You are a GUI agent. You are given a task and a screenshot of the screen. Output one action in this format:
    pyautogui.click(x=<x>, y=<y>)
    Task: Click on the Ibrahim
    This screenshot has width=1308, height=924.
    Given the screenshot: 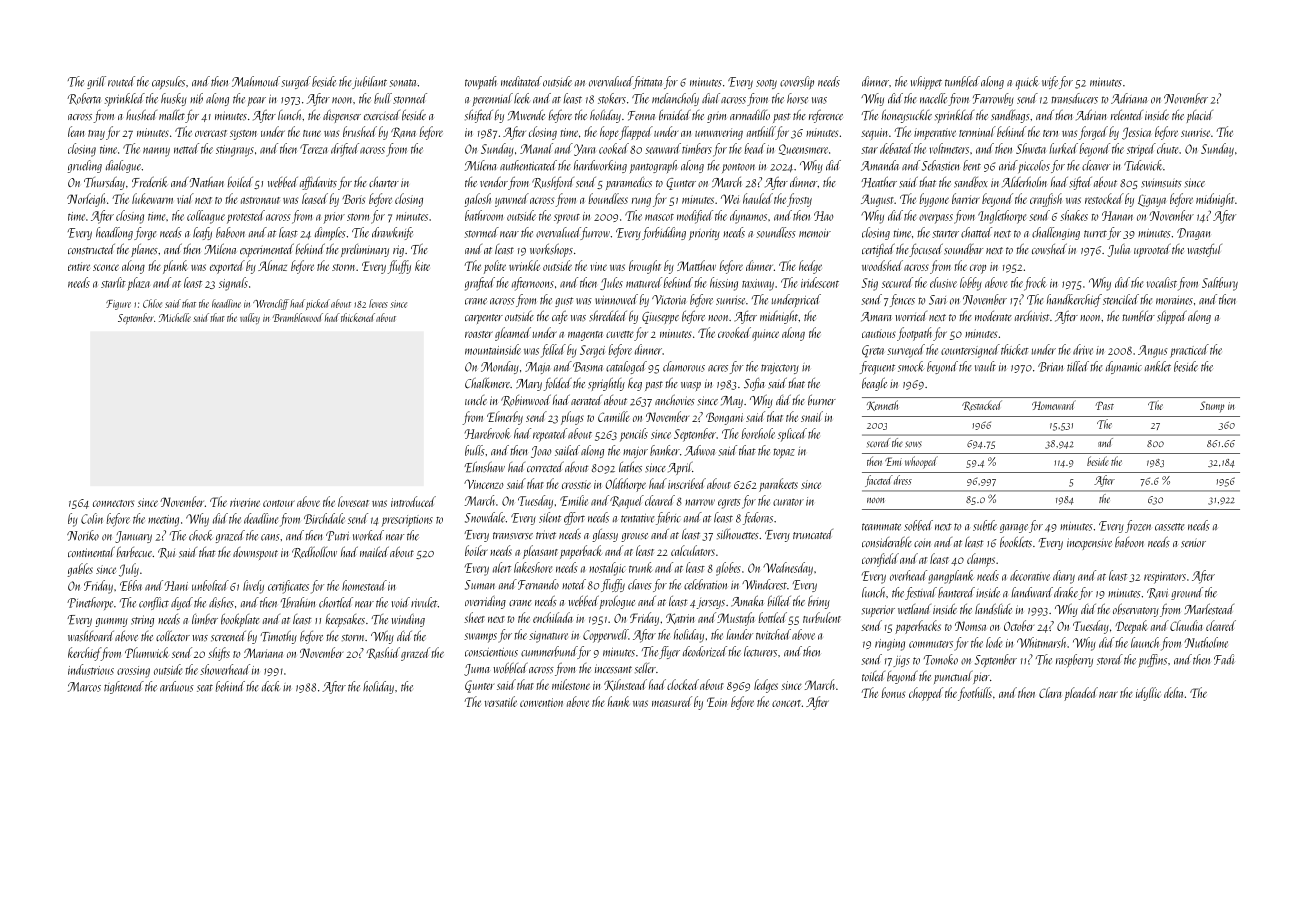 What is the action you would take?
    pyautogui.click(x=298, y=602)
